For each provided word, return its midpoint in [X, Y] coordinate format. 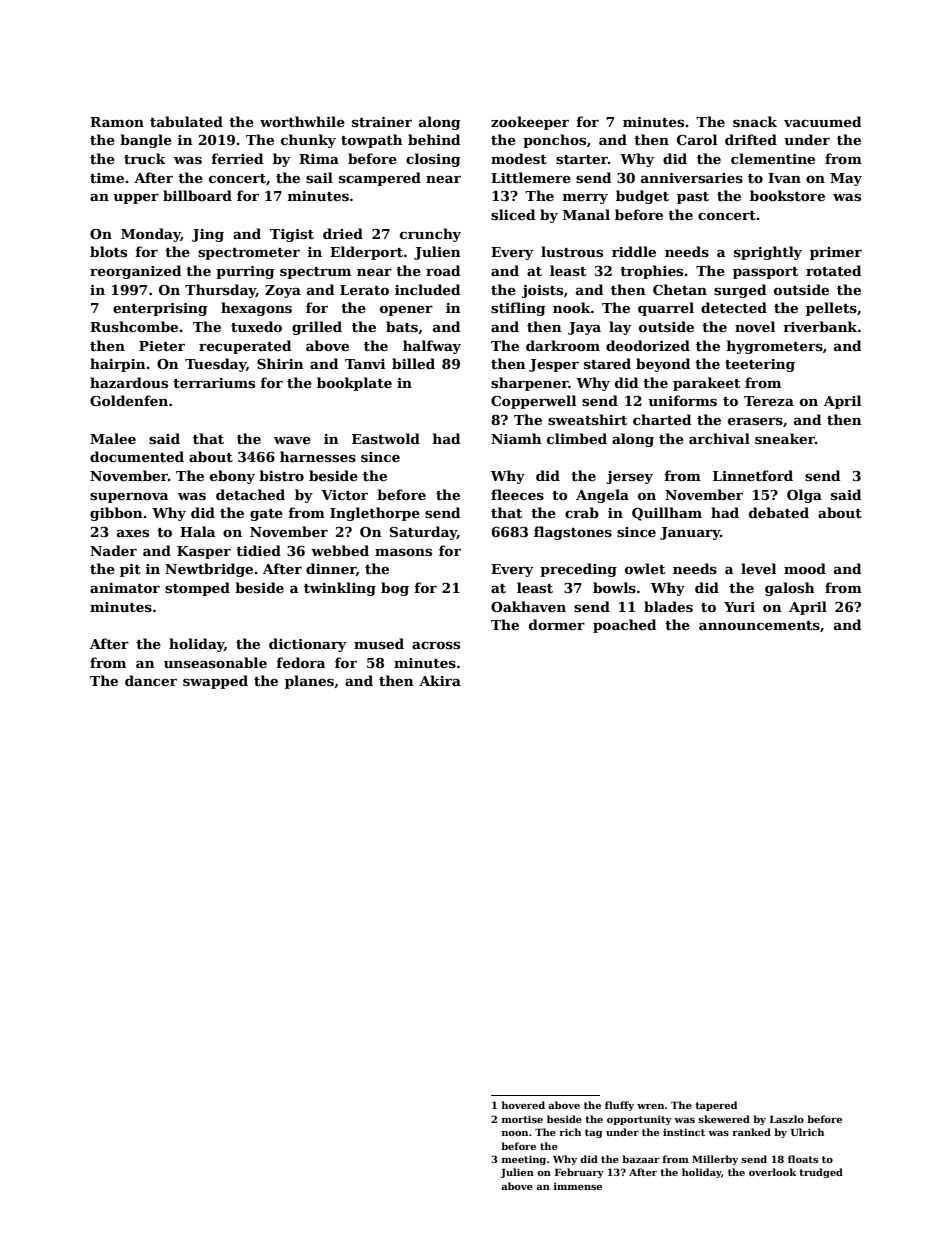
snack [755, 121]
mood [805, 568]
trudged [821, 1173]
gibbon [116, 514]
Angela [602, 496]
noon [515, 1133]
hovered [523, 1105]
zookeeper [530, 123]
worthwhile [302, 121]
